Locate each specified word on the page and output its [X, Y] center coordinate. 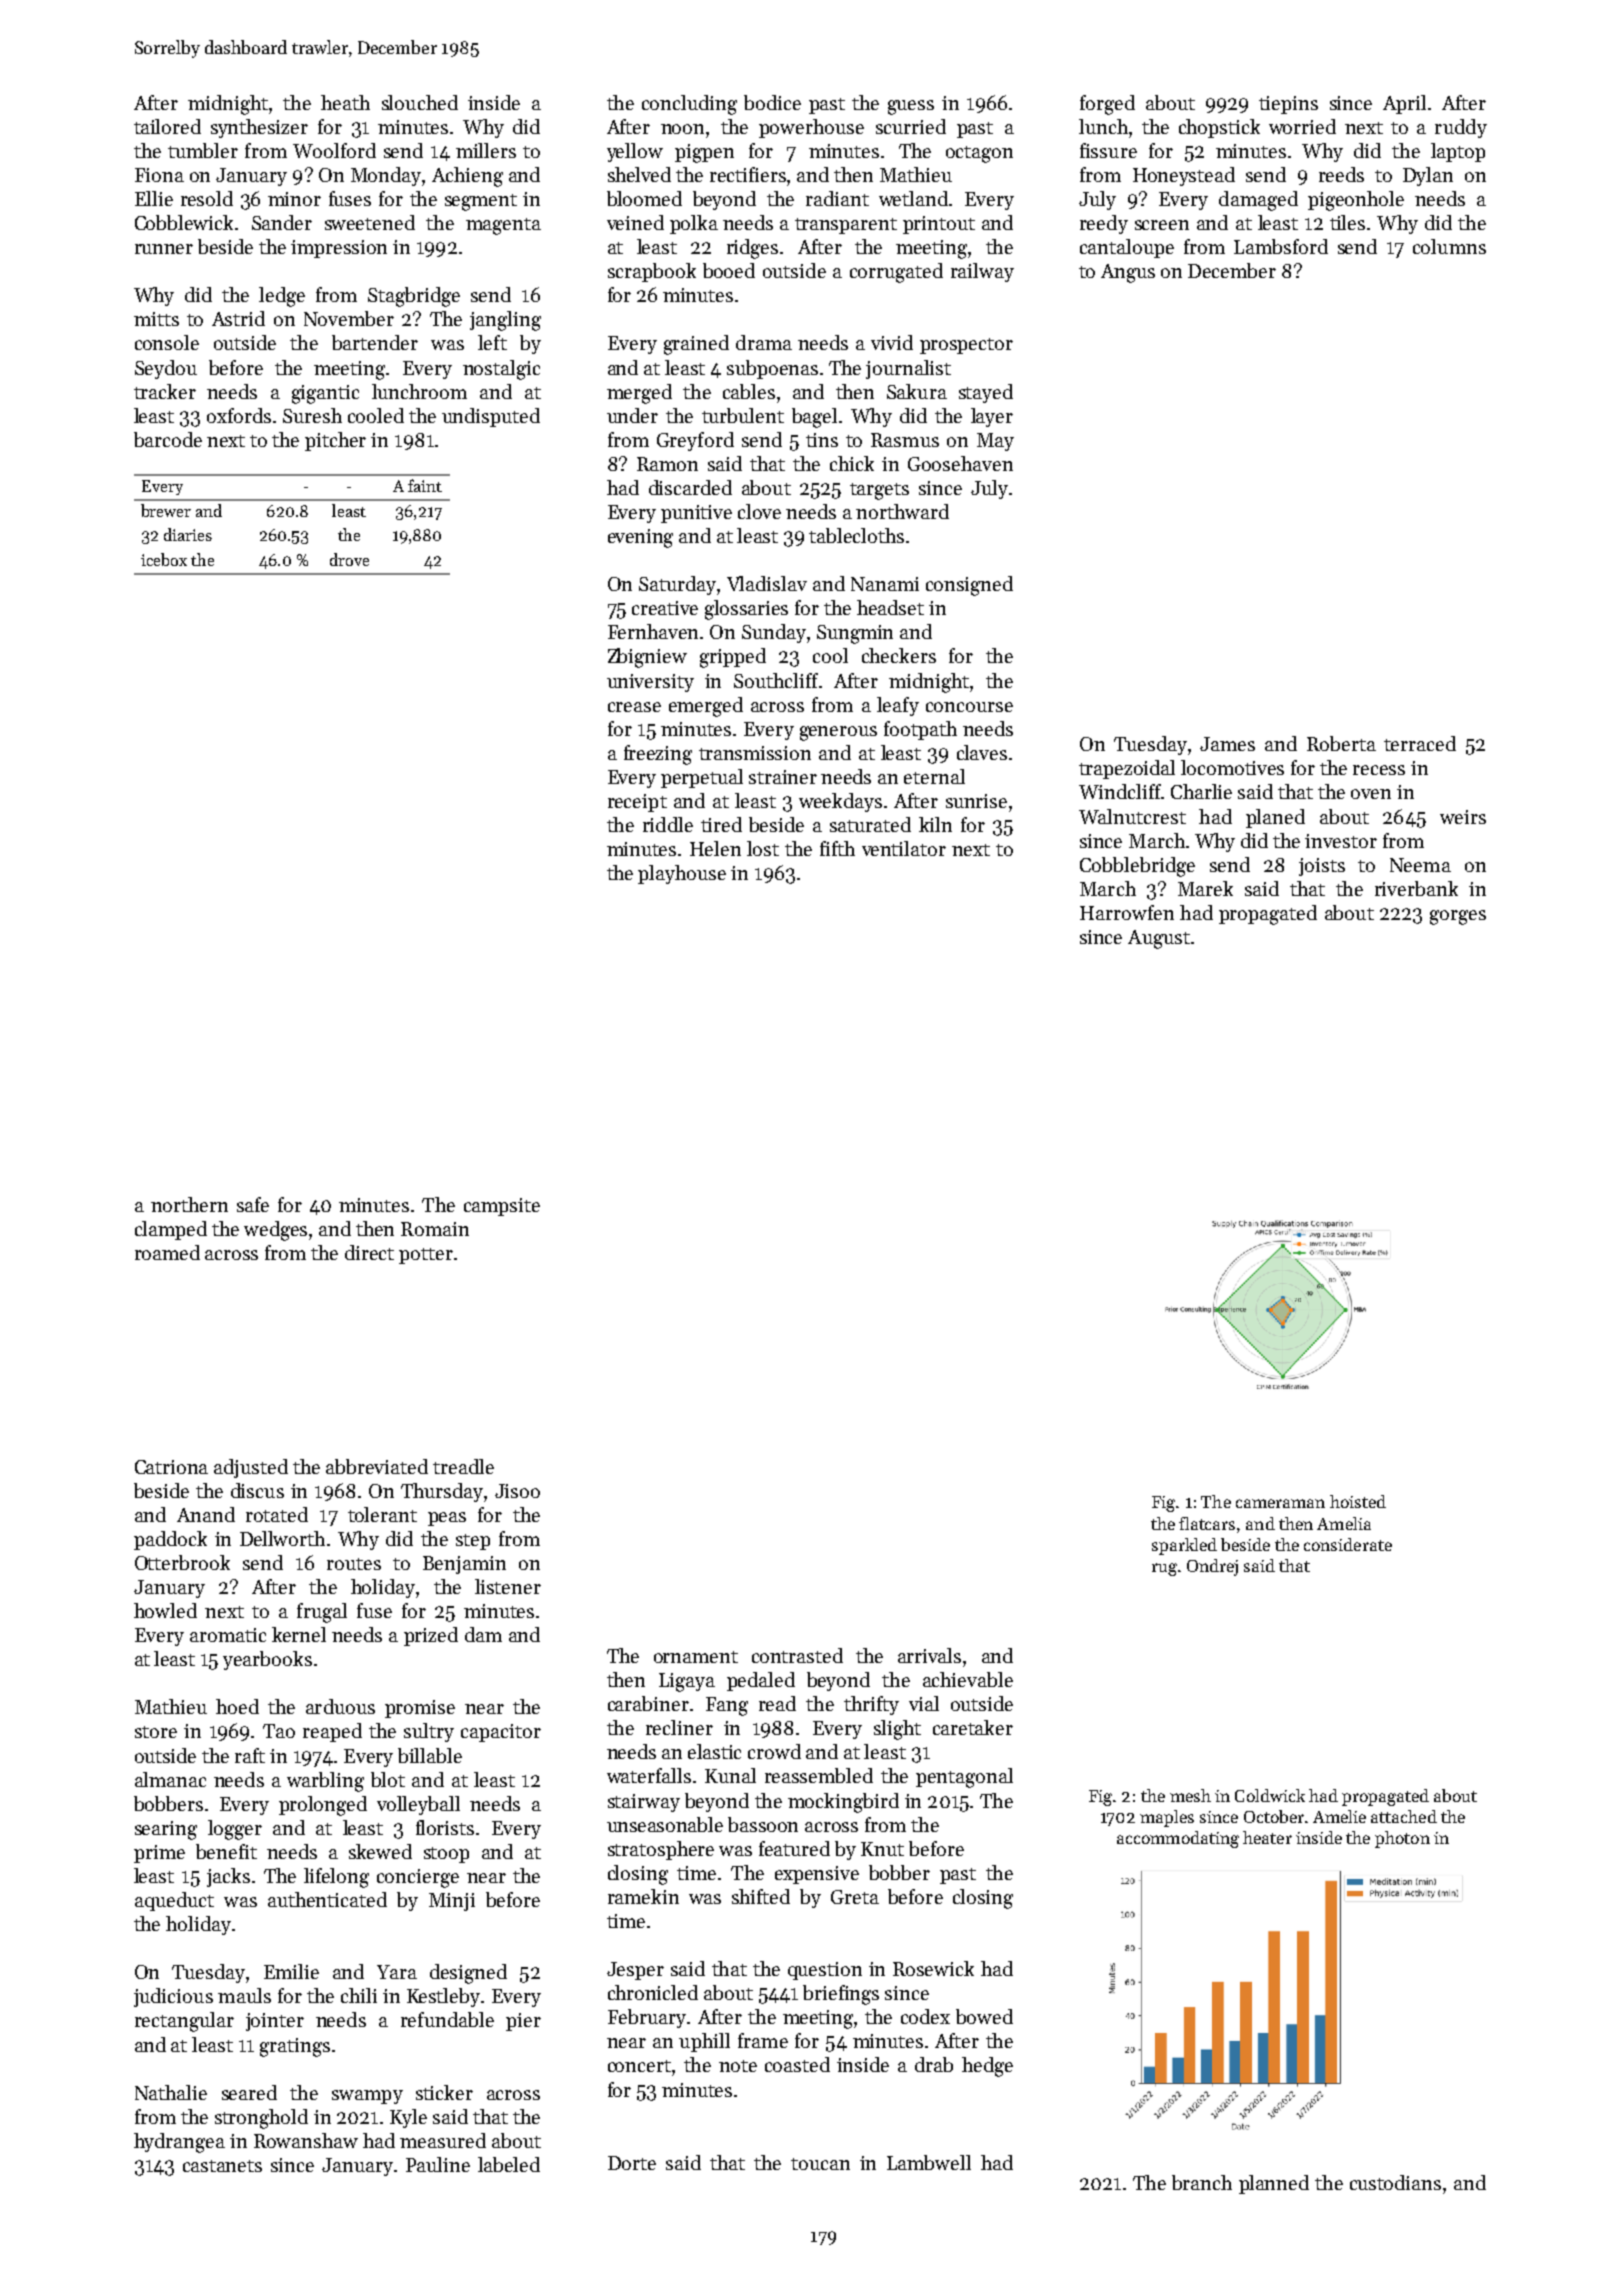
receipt [637, 803]
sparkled [1184, 1546]
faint [425, 485]
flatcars [1207, 1523]
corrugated [896, 273]
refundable [447, 2019]
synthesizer [259, 128]
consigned [969, 586]
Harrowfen [1127, 912]
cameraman [1280, 1503]
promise [420, 1709]
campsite [502, 1207]
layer [992, 417]
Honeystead [1184, 176]
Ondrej [1212, 1567]
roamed [167, 1252]
